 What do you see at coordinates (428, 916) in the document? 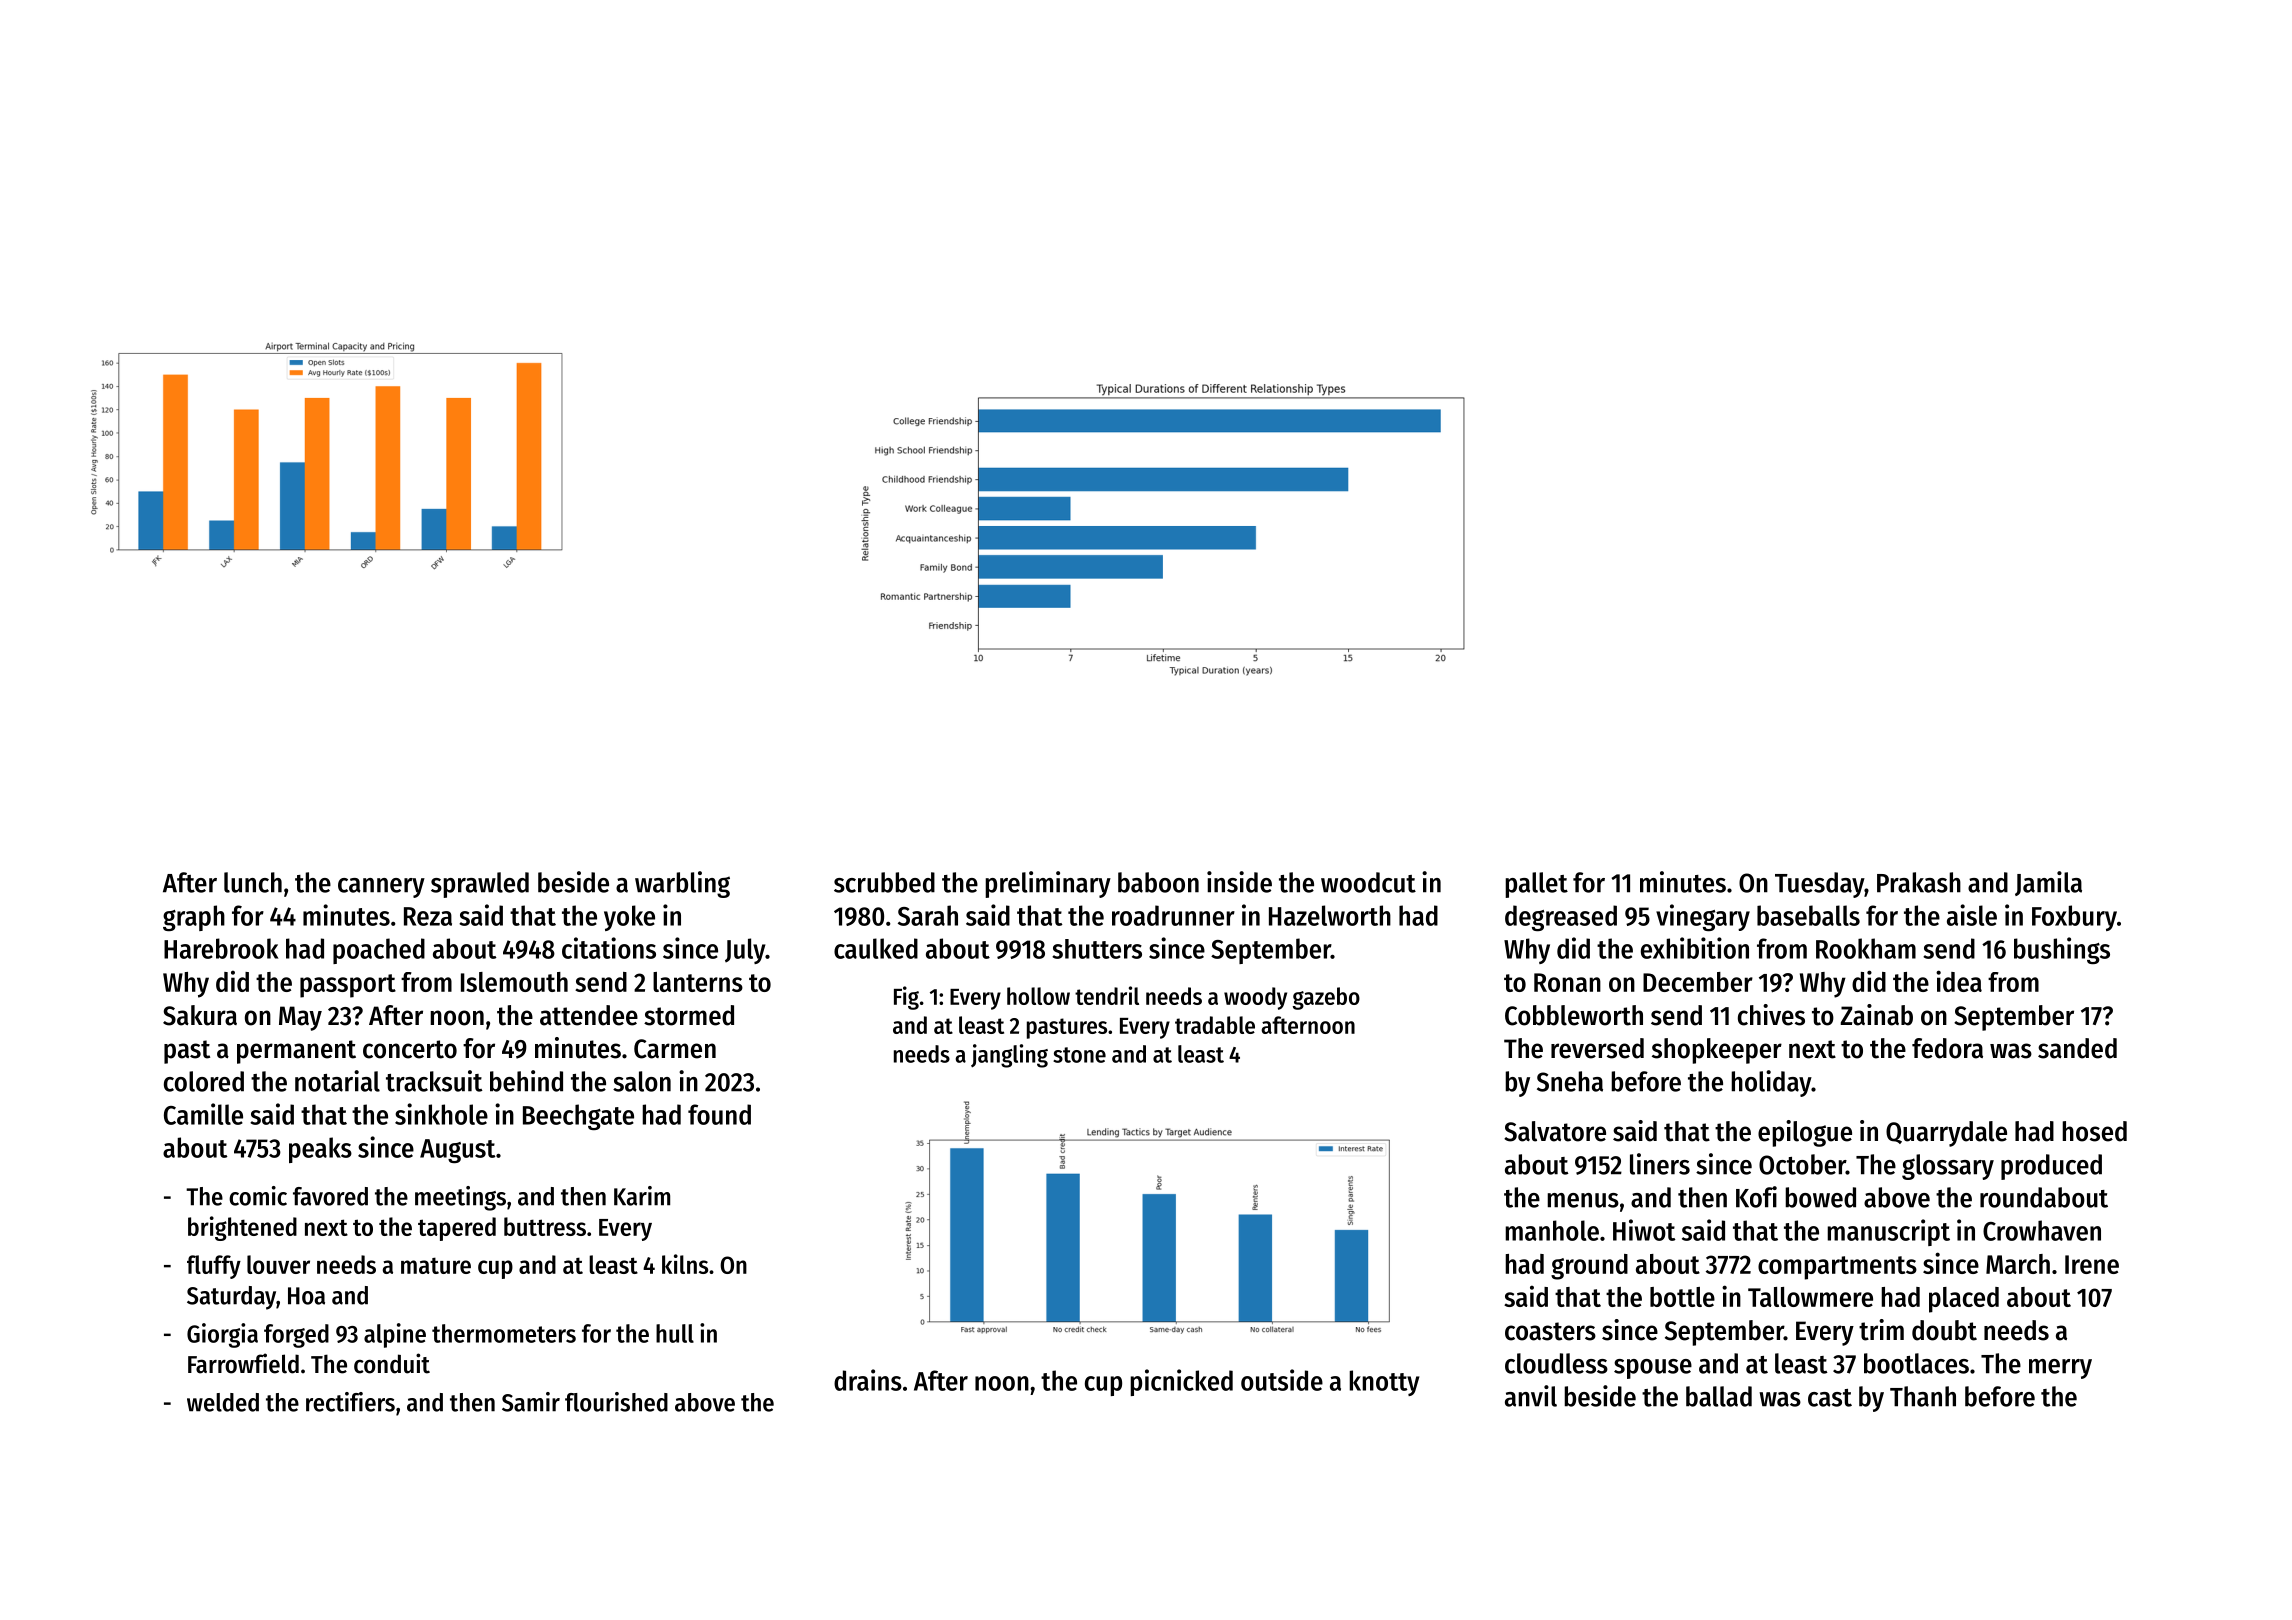
I see `Reza` at bounding box center [428, 916].
